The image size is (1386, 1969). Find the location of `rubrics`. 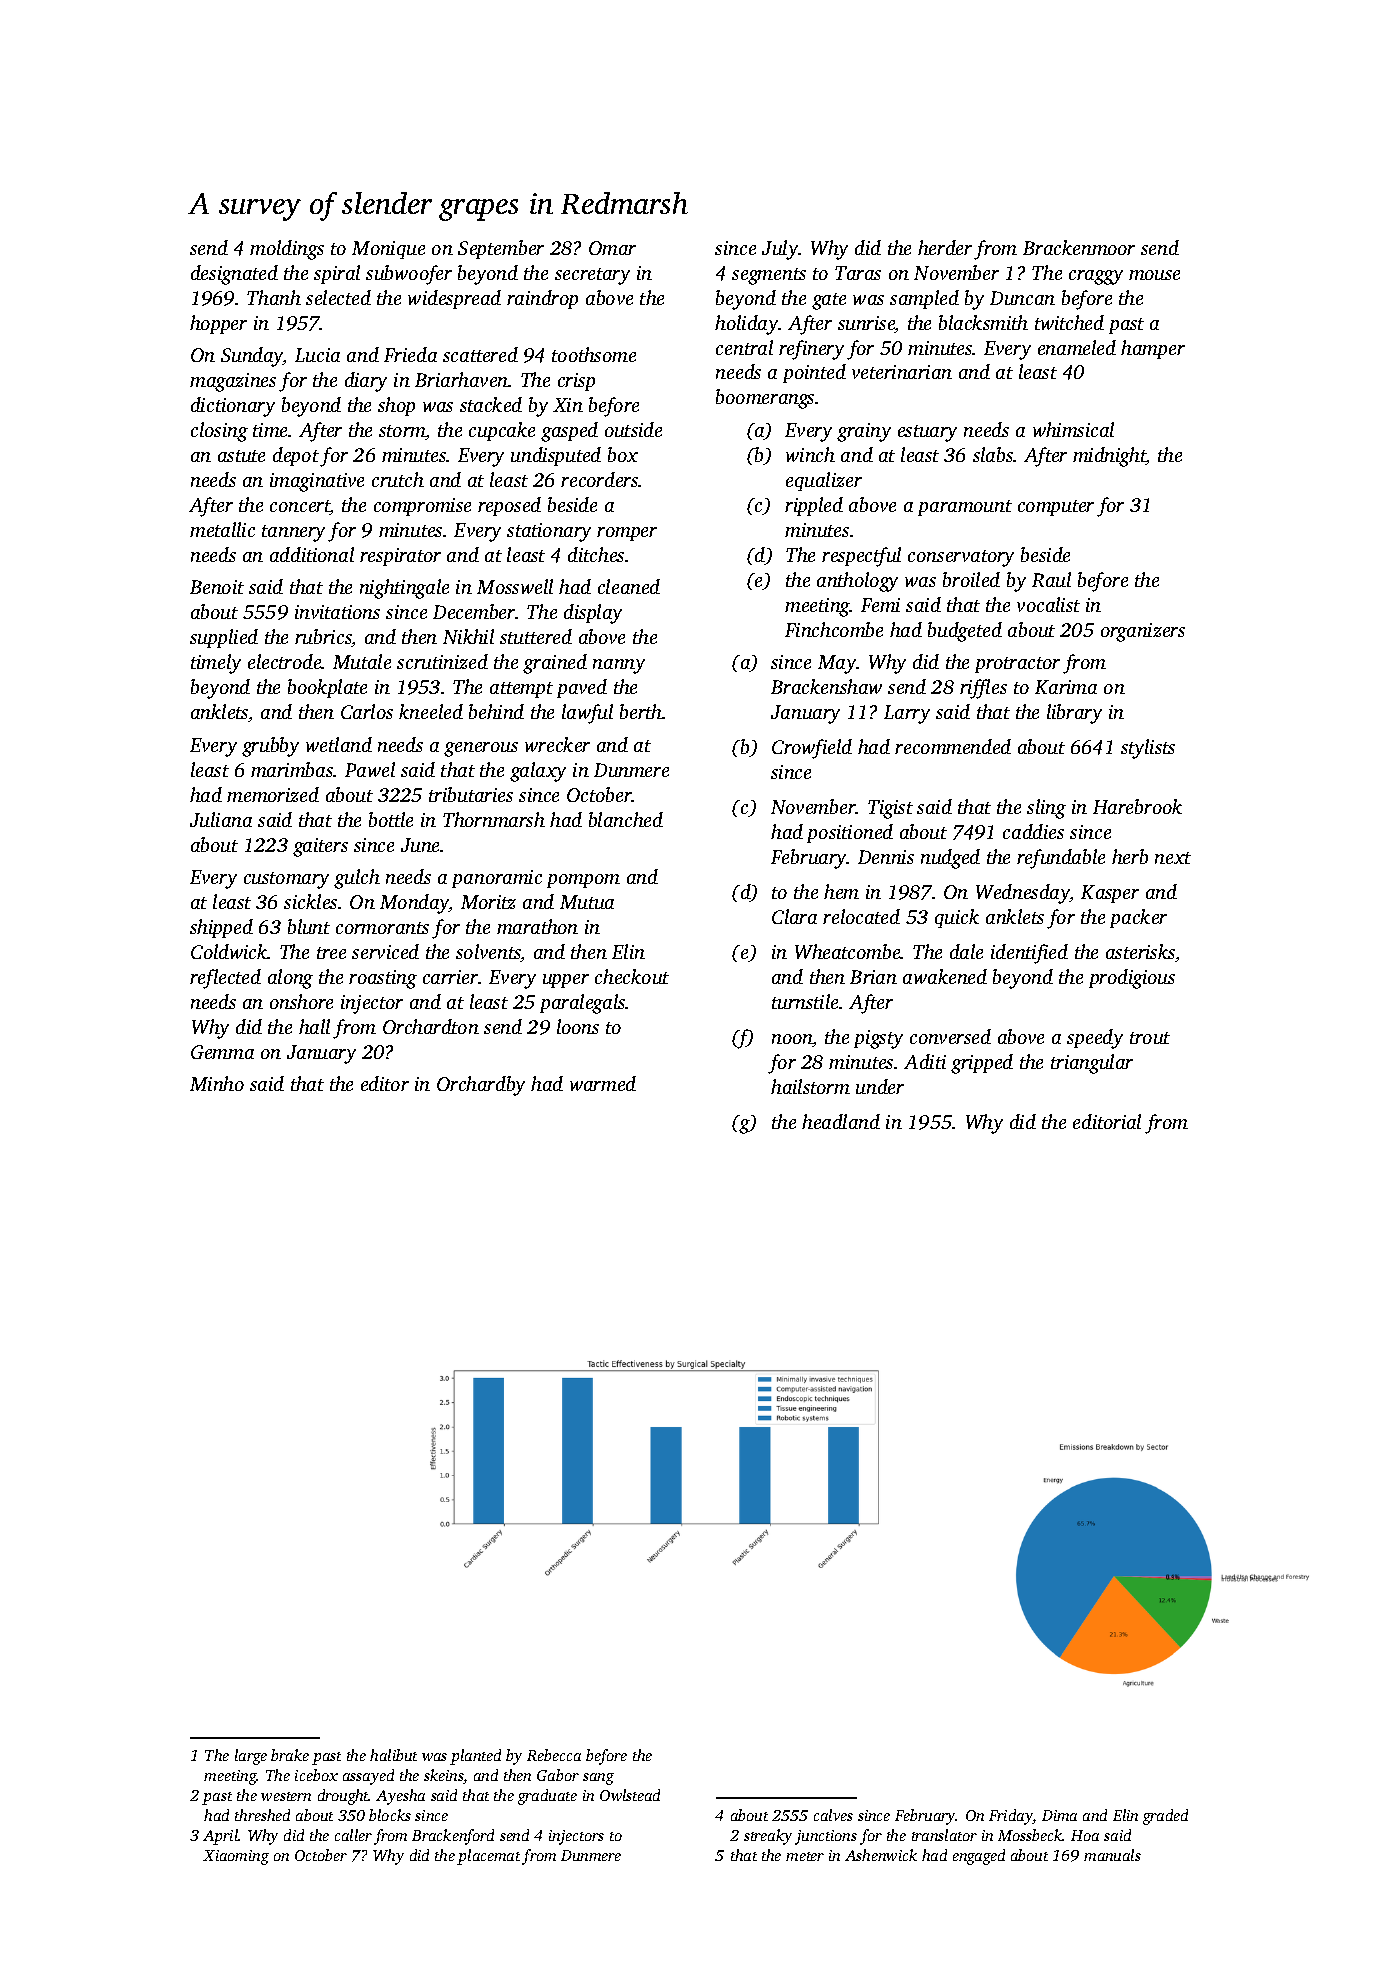

rubrics is located at coordinates (323, 638).
